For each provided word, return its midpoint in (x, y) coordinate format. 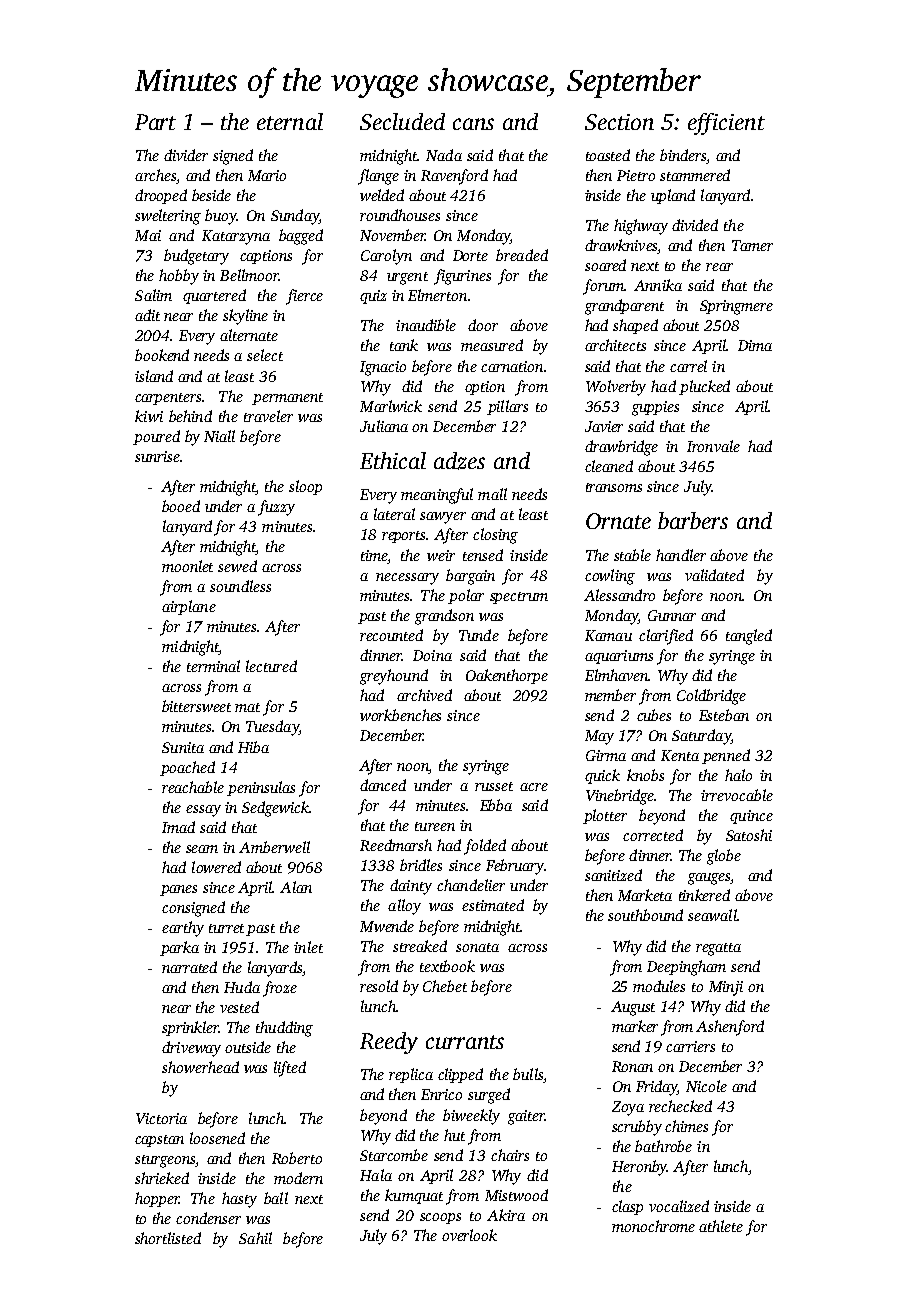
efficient (726, 124)
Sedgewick (275, 809)
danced (383, 785)
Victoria (161, 1118)
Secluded (402, 121)
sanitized (613, 875)
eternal (290, 121)
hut (454, 1135)
